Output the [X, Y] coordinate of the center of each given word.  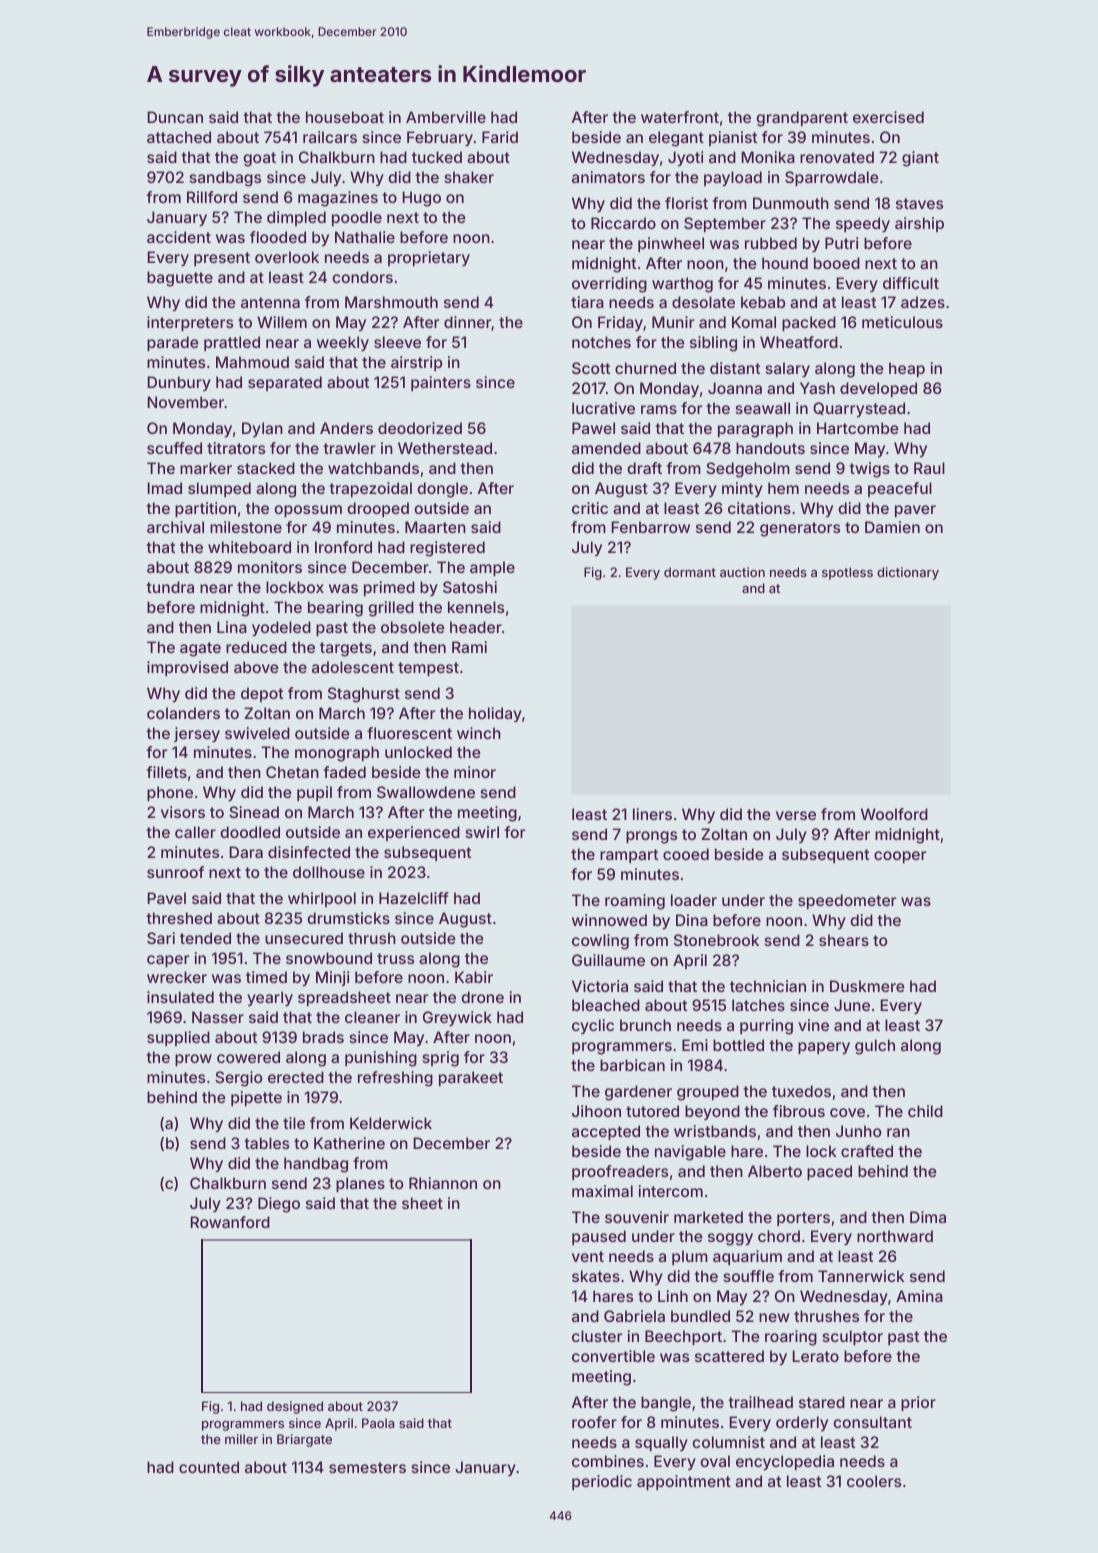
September [725, 224]
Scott [591, 368]
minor [475, 772]
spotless [847, 573]
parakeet [471, 1078]
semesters [367, 1467]
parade [172, 343]
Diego [279, 1205]
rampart [629, 856]
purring [766, 1027]
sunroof [175, 872]
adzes [923, 302]
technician [768, 986]
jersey [197, 735]
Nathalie [365, 237]
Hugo [422, 199]
